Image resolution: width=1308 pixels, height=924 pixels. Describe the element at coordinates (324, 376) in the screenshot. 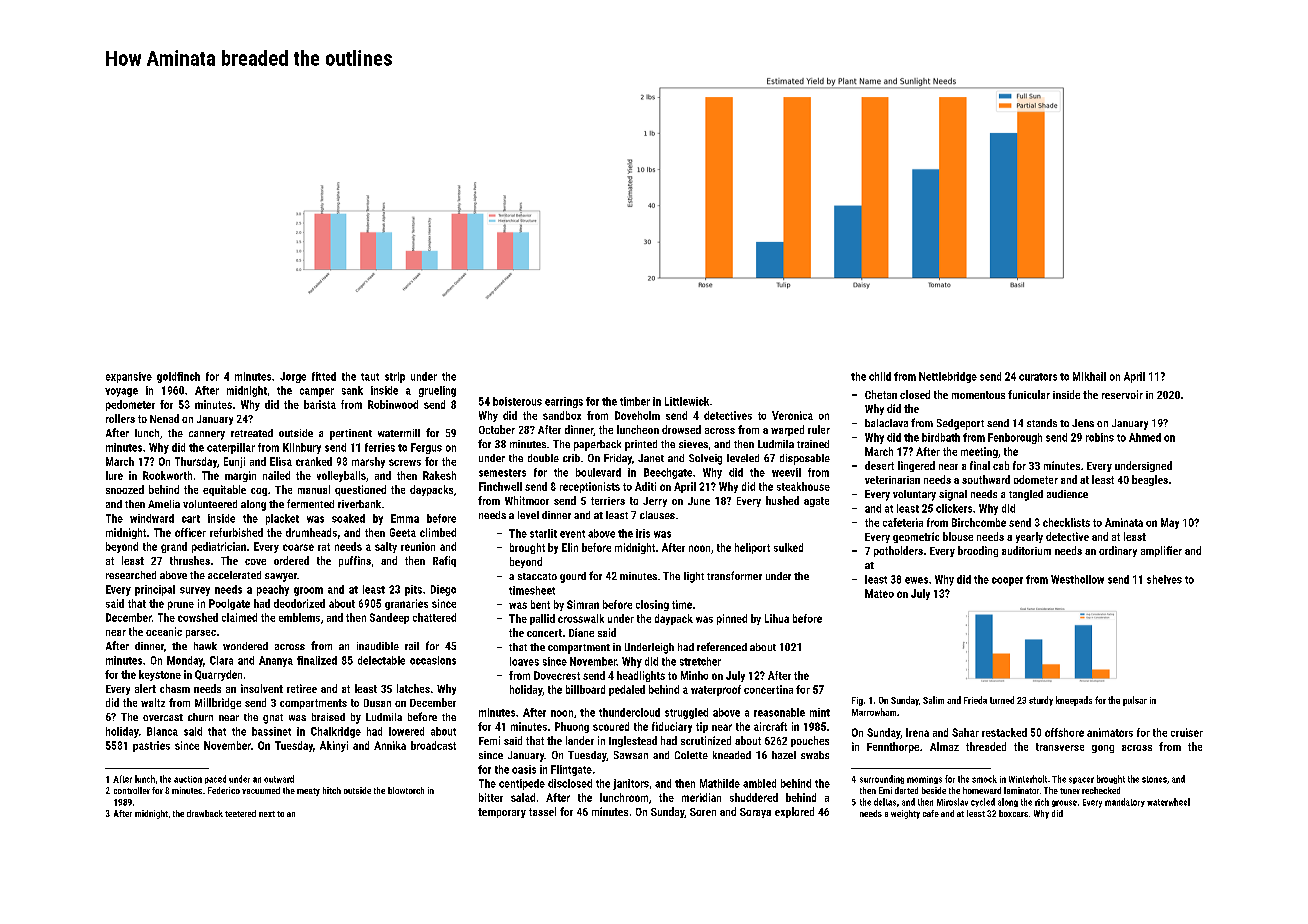

I see `fitted` at that location.
